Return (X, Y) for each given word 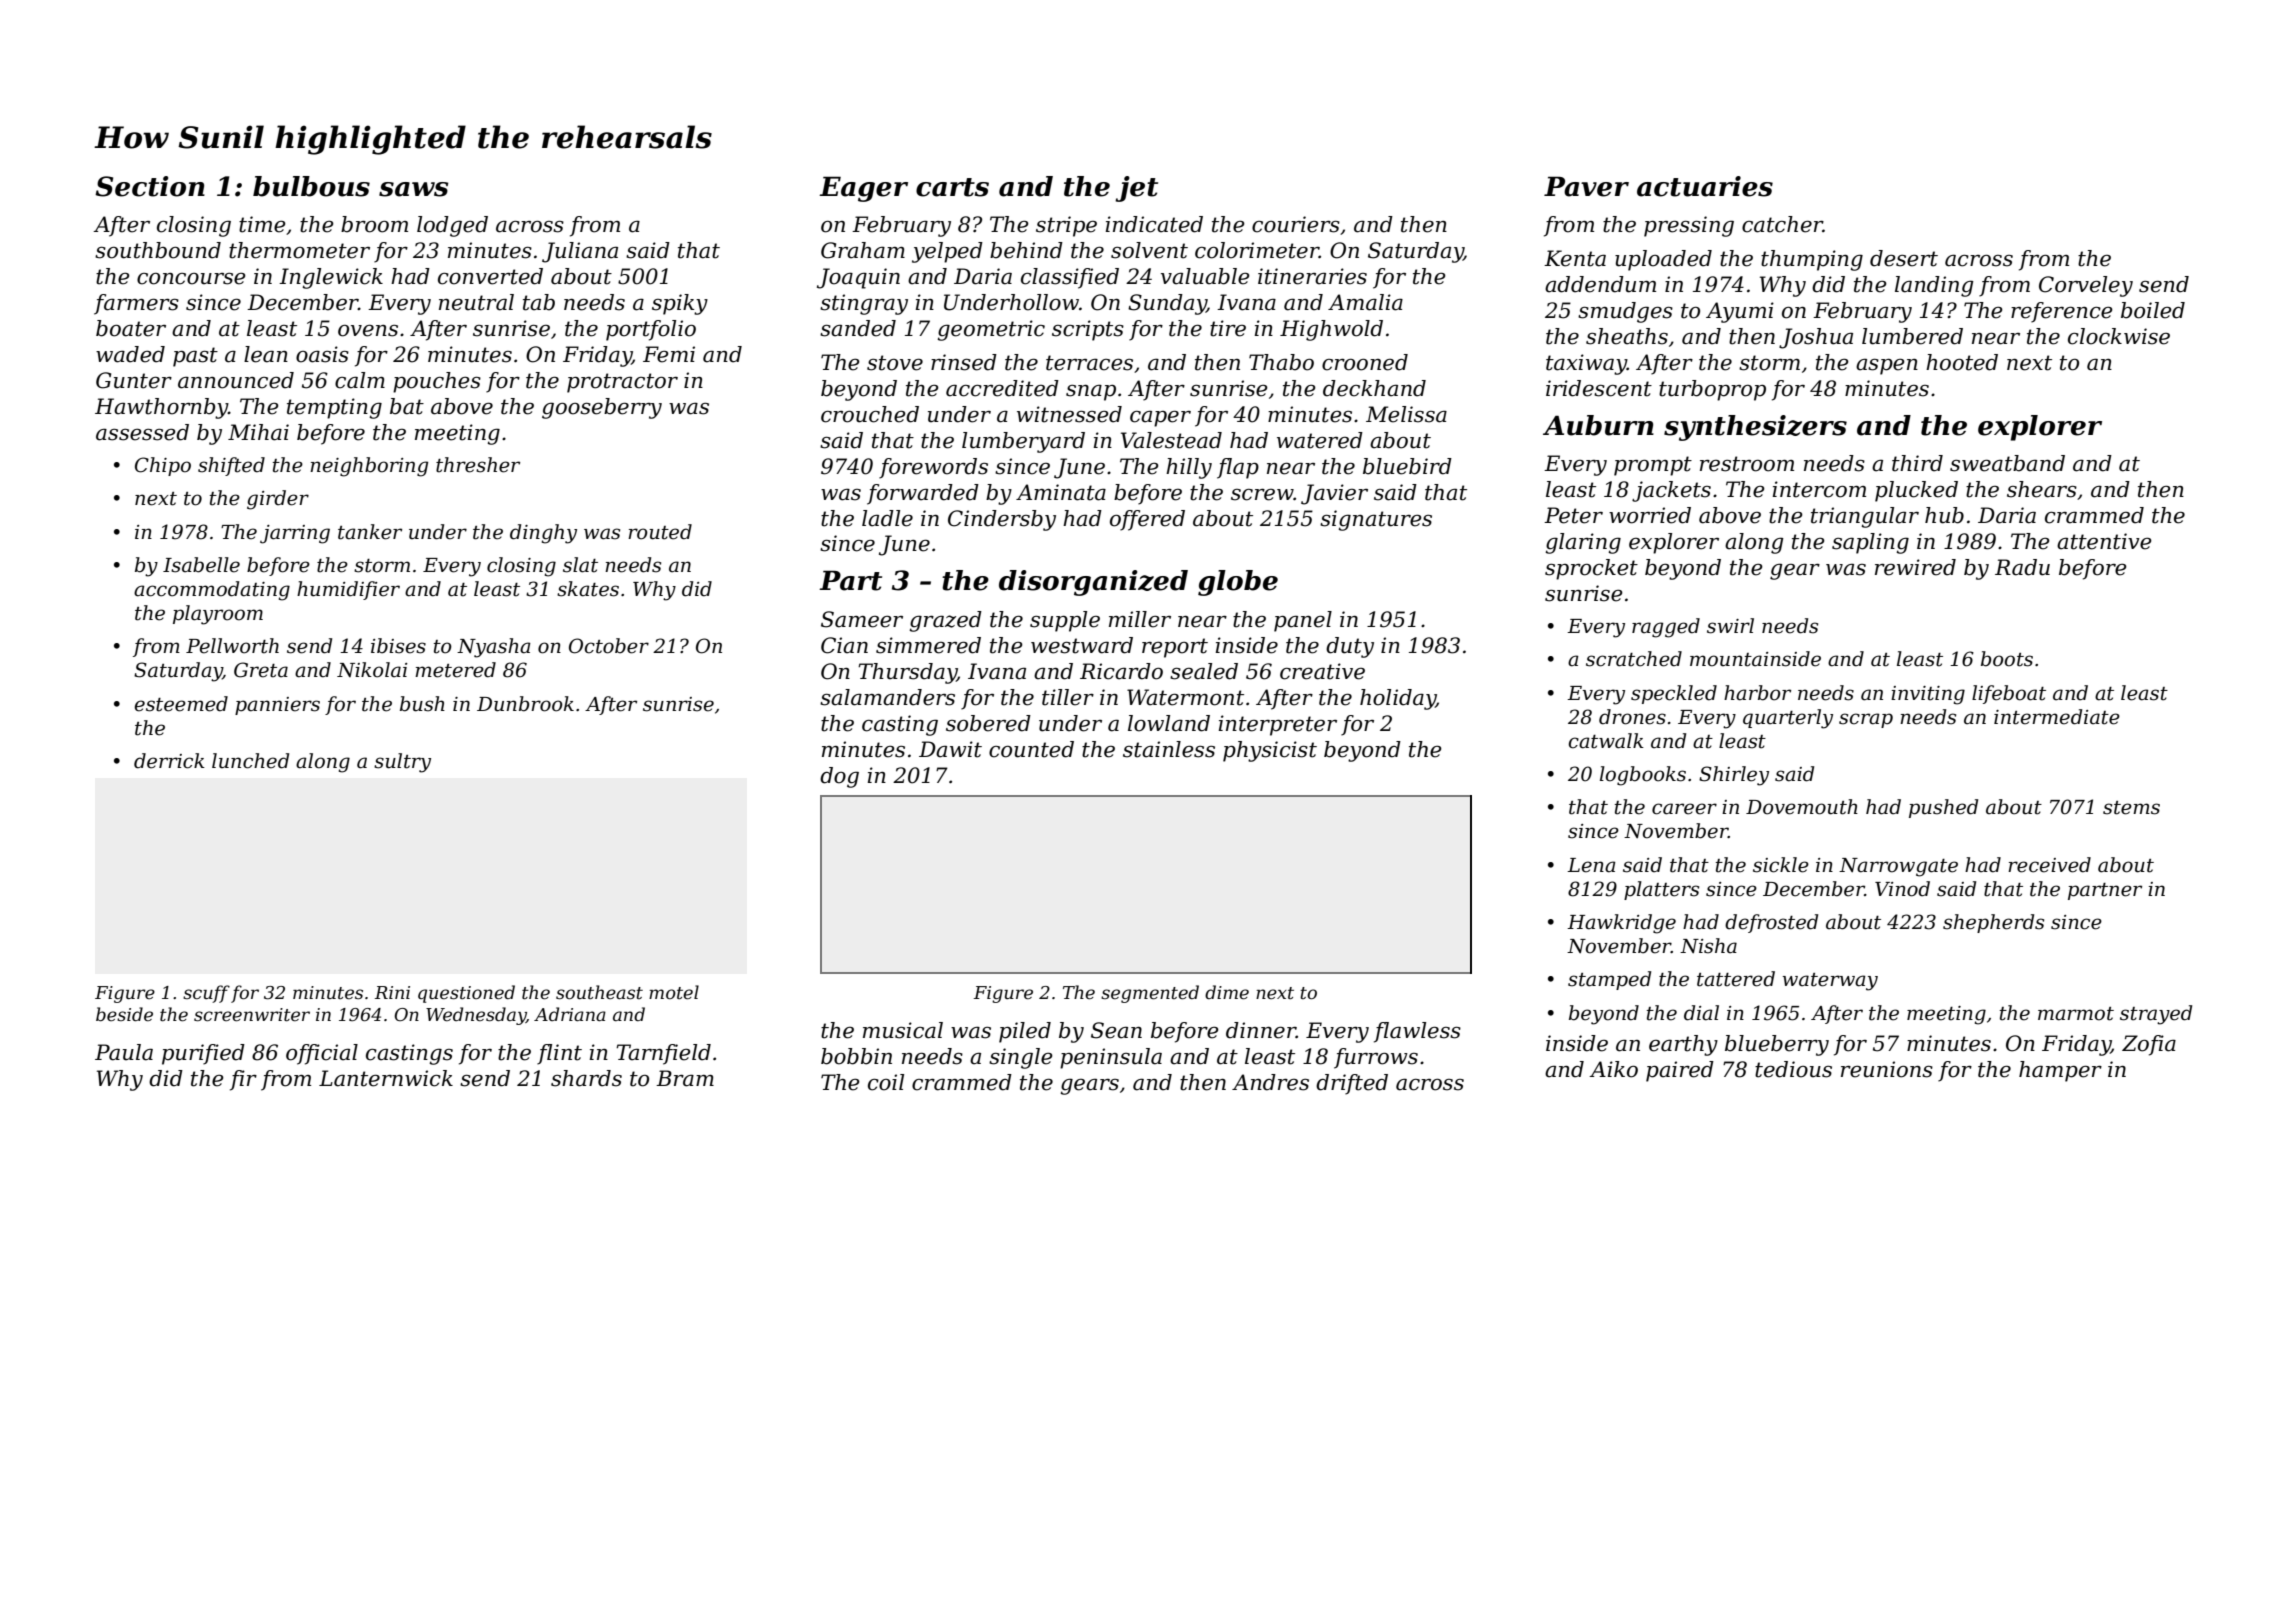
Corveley (2086, 286)
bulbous (311, 186)
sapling (1870, 543)
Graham (863, 250)
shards (586, 1078)
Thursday (907, 673)
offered (1147, 520)
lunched (250, 761)
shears (2042, 489)
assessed (142, 432)
